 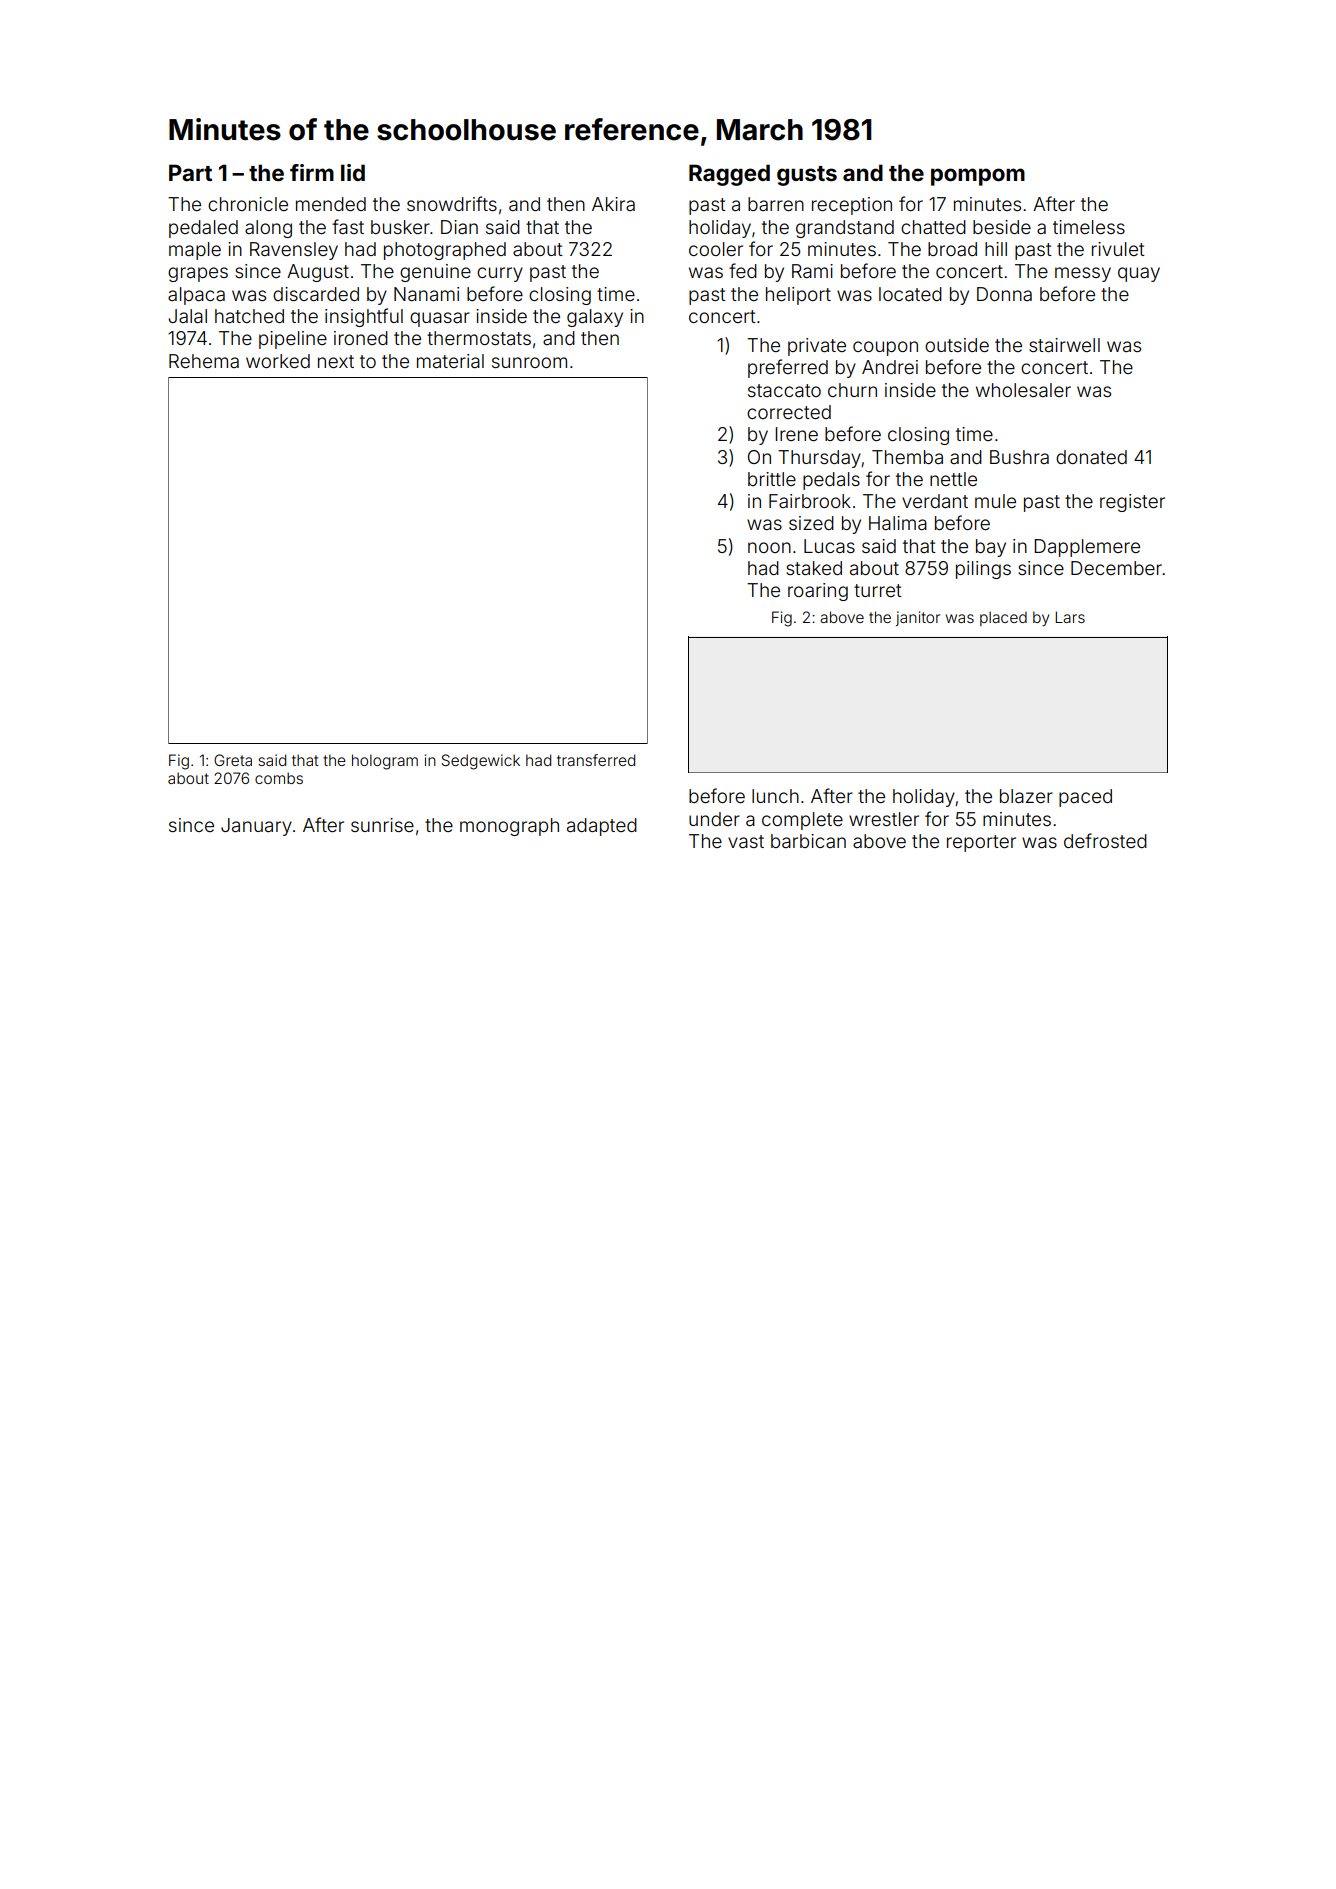 I want to click on maple, so click(x=195, y=251).
